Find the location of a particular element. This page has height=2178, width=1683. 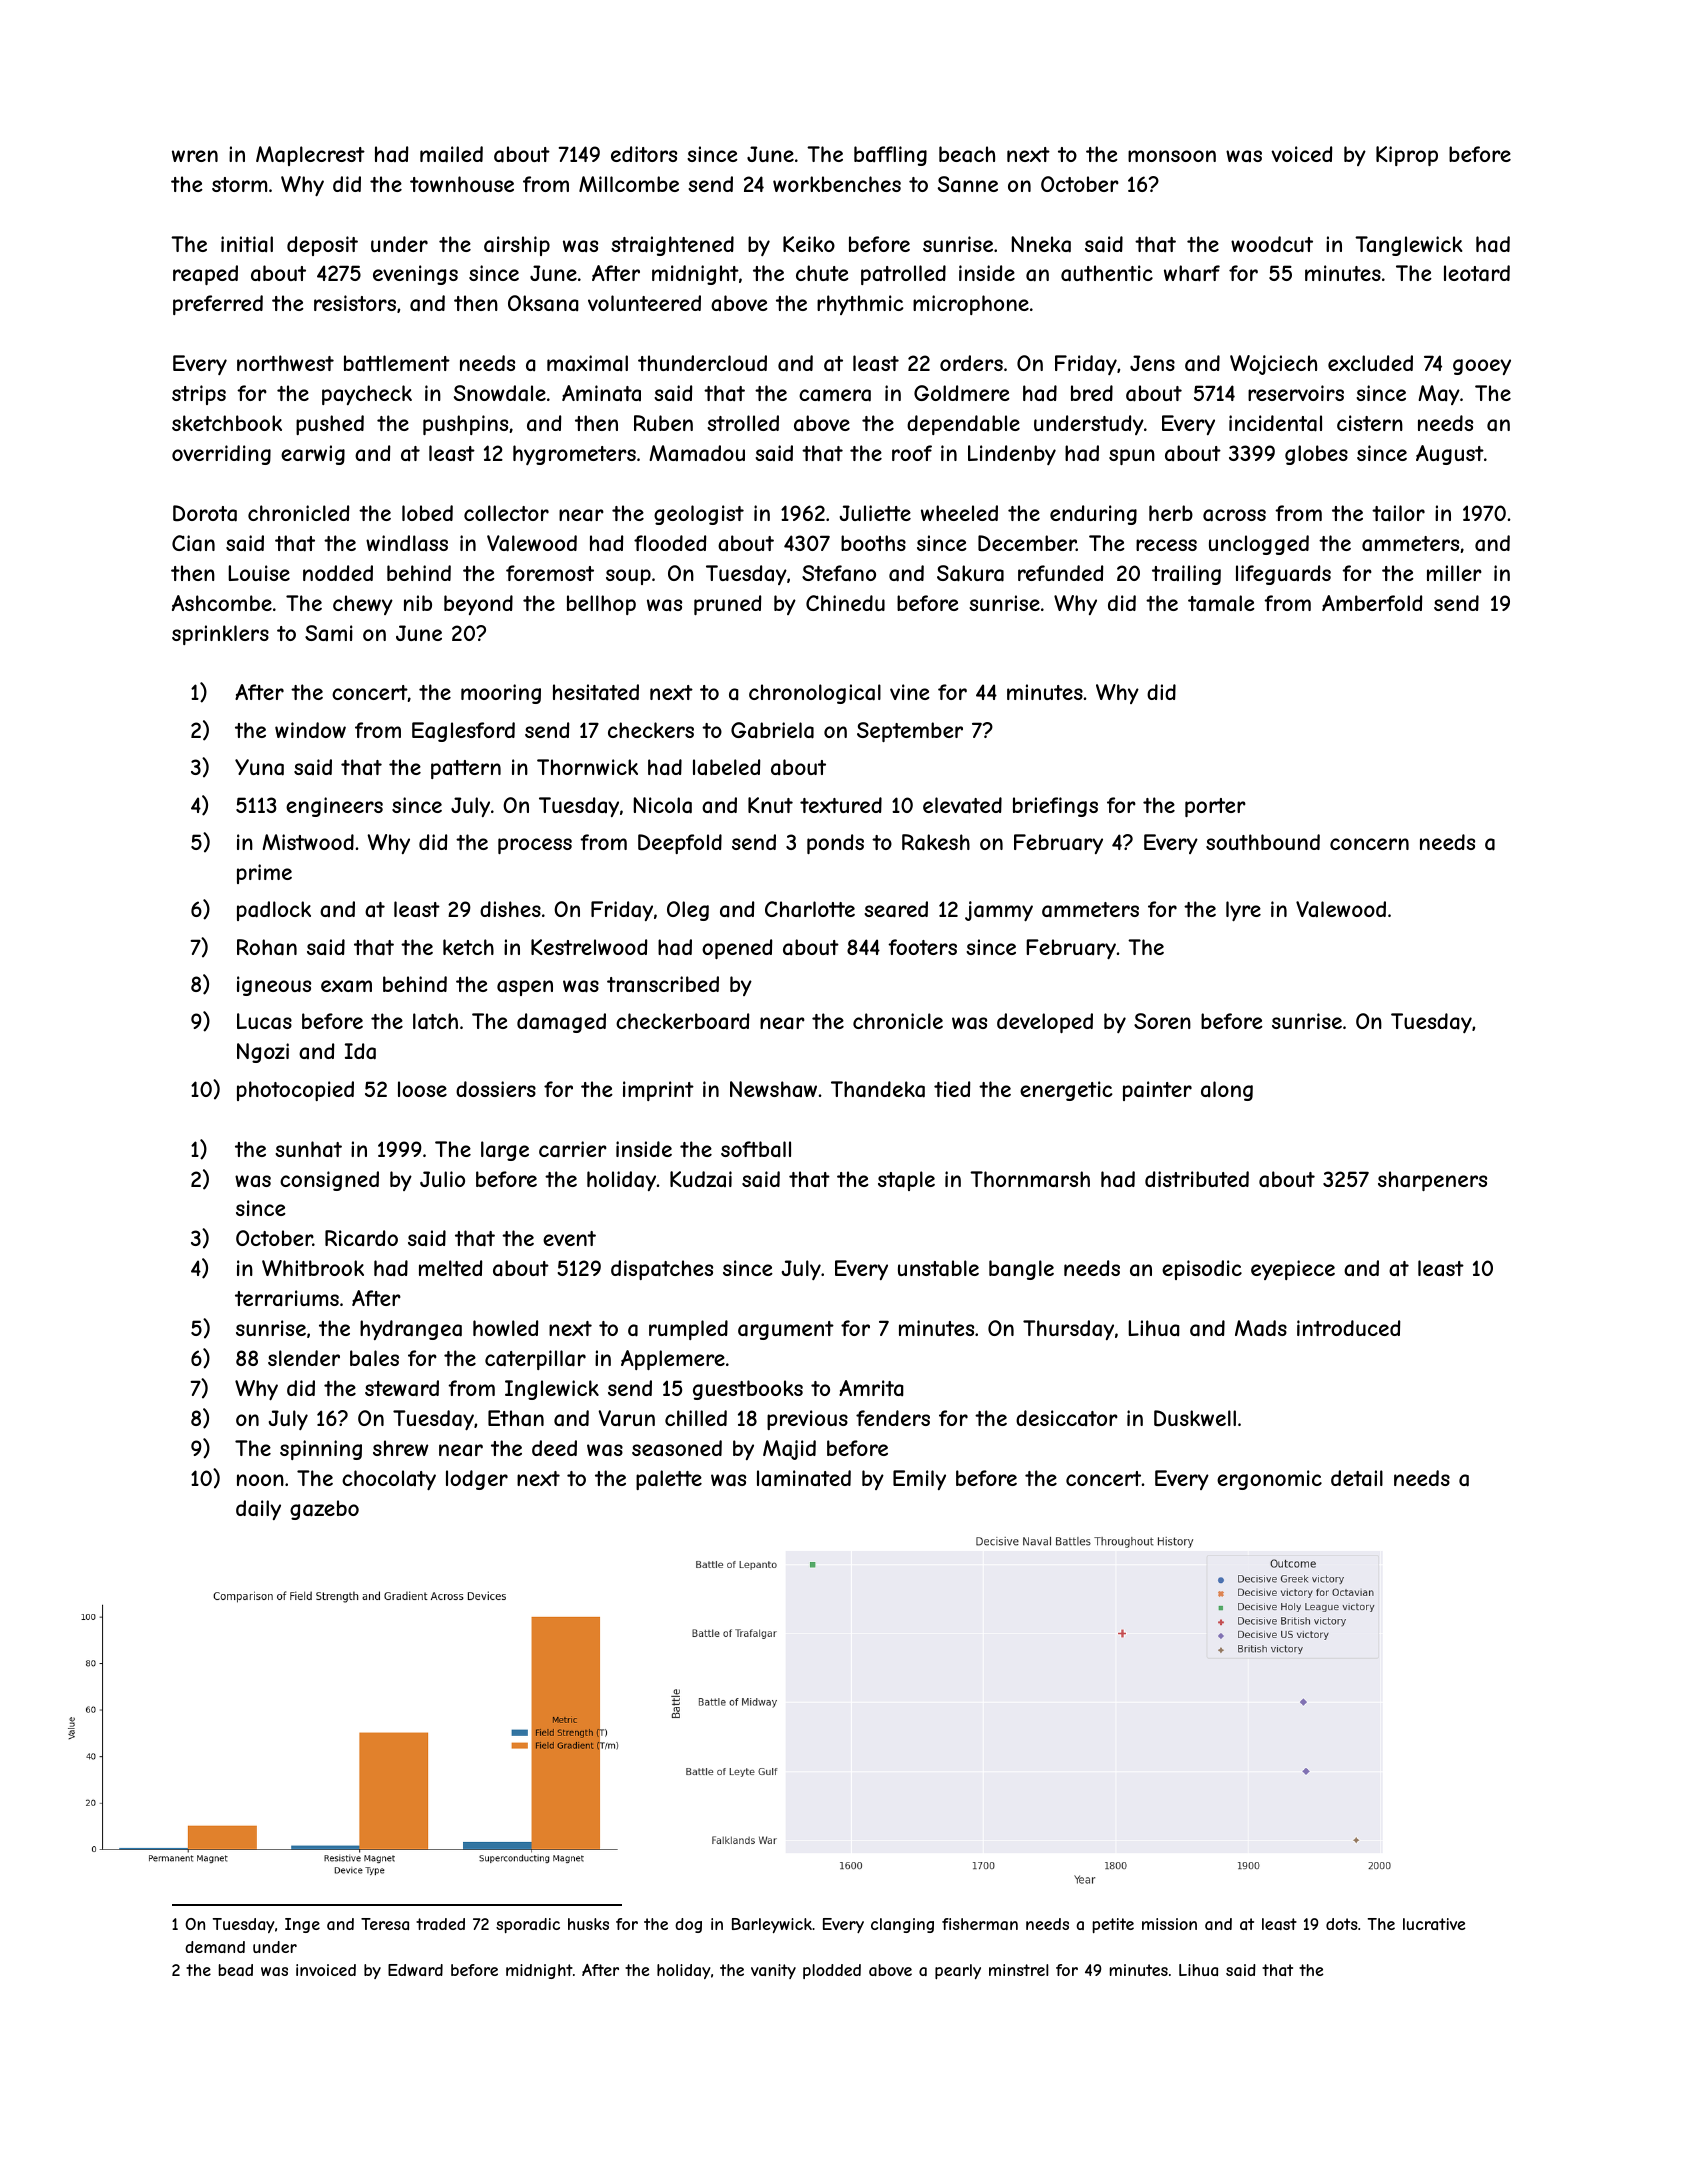

Emily is located at coordinates (919, 1480).
